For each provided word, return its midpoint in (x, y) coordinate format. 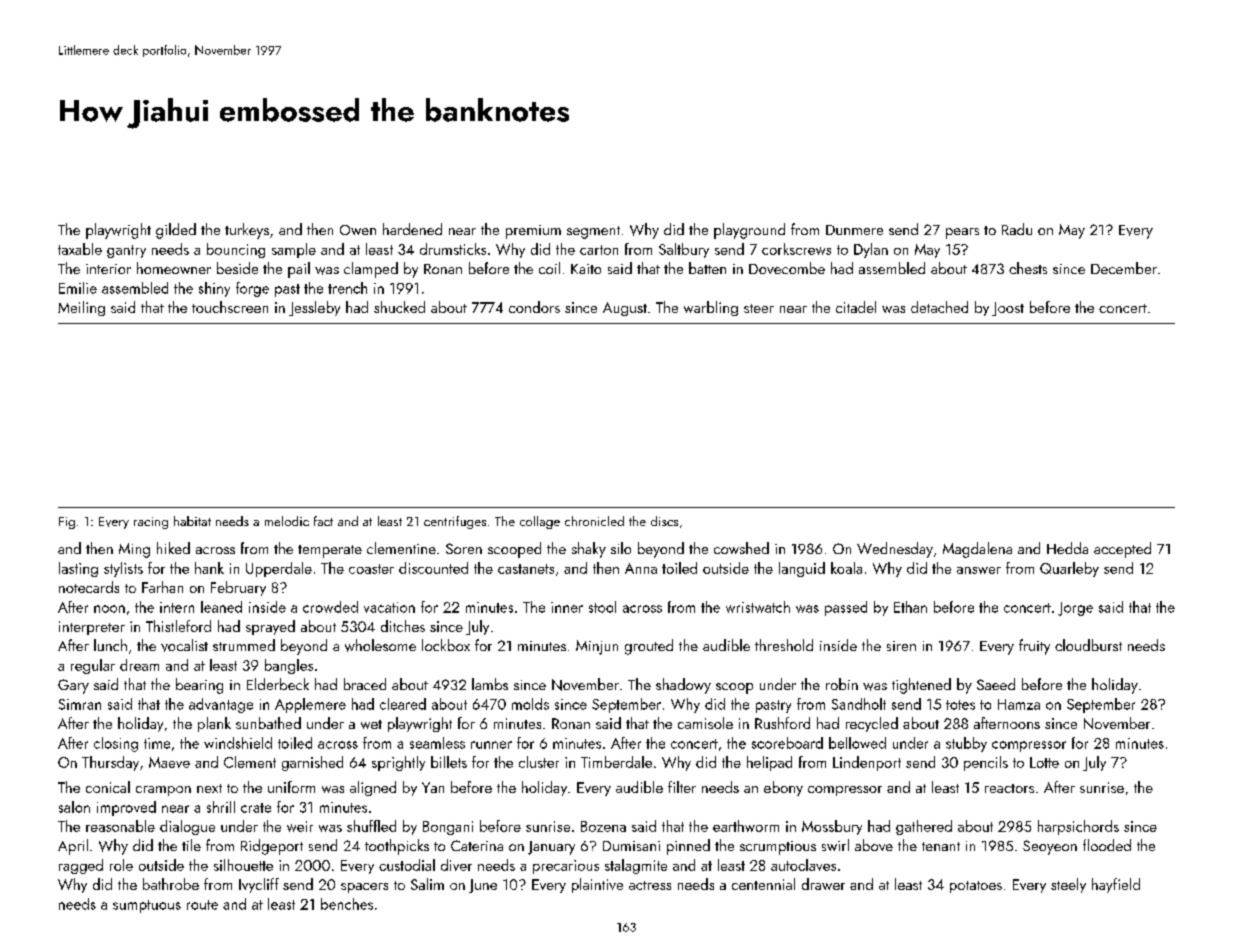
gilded (176, 231)
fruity (1034, 647)
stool (602, 607)
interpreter (92, 628)
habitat (192, 521)
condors (534, 307)
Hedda (1067, 548)
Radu (1017, 229)
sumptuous (147, 906)
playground (749, 231)
